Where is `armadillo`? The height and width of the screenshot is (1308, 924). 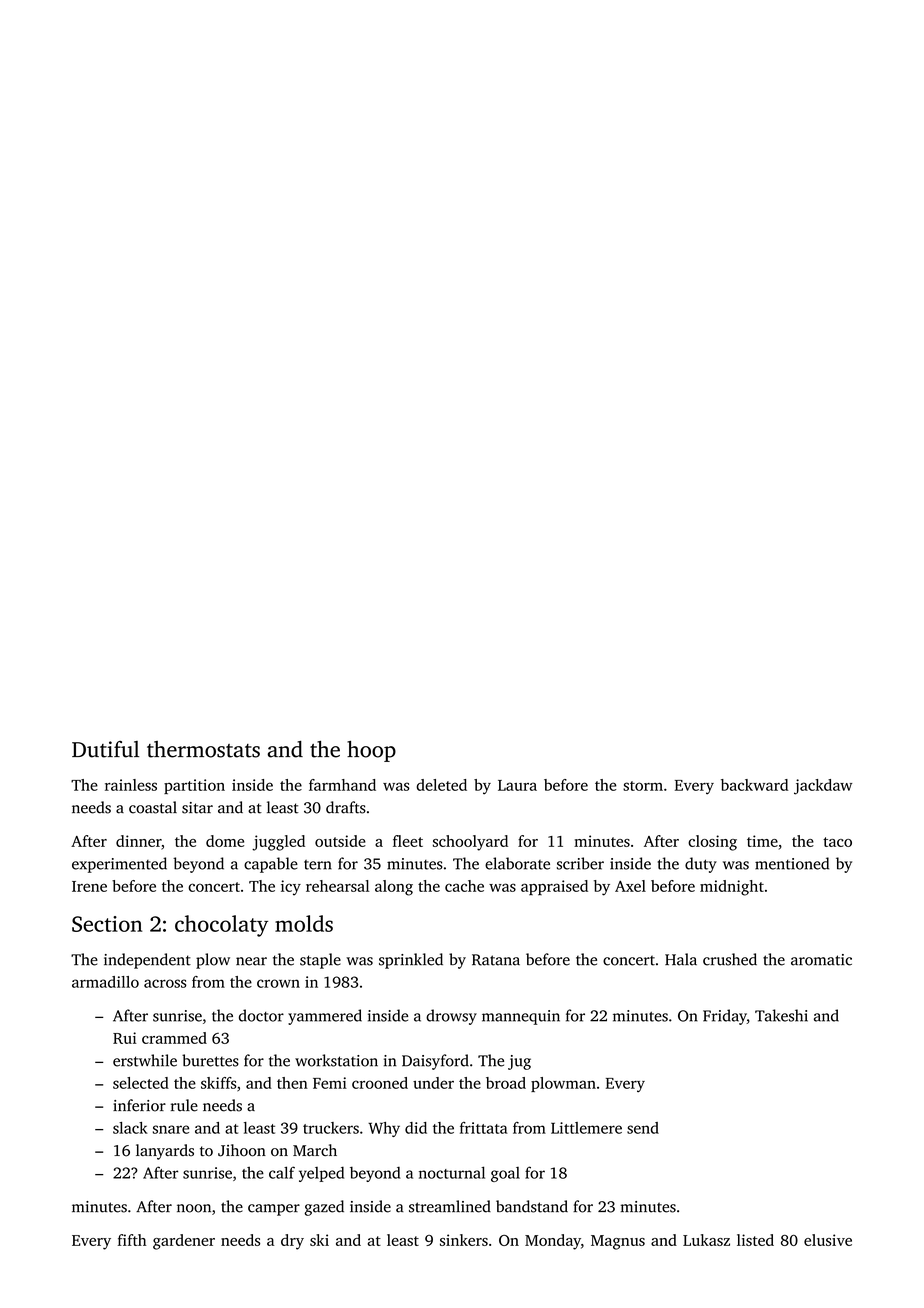 armadillo is located at coordinates (105, 982).
